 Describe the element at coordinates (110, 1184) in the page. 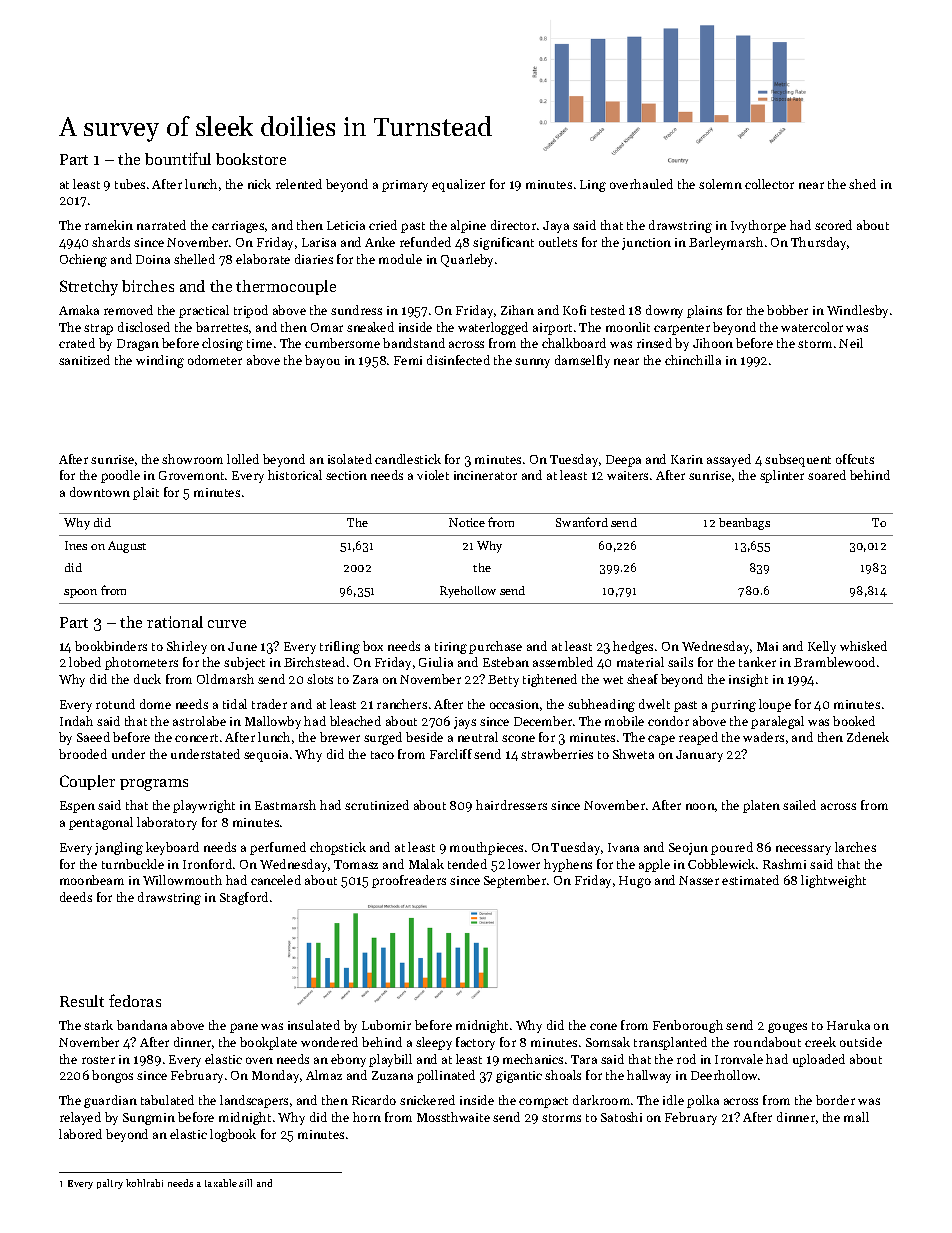

I see `paltry` at that location.
